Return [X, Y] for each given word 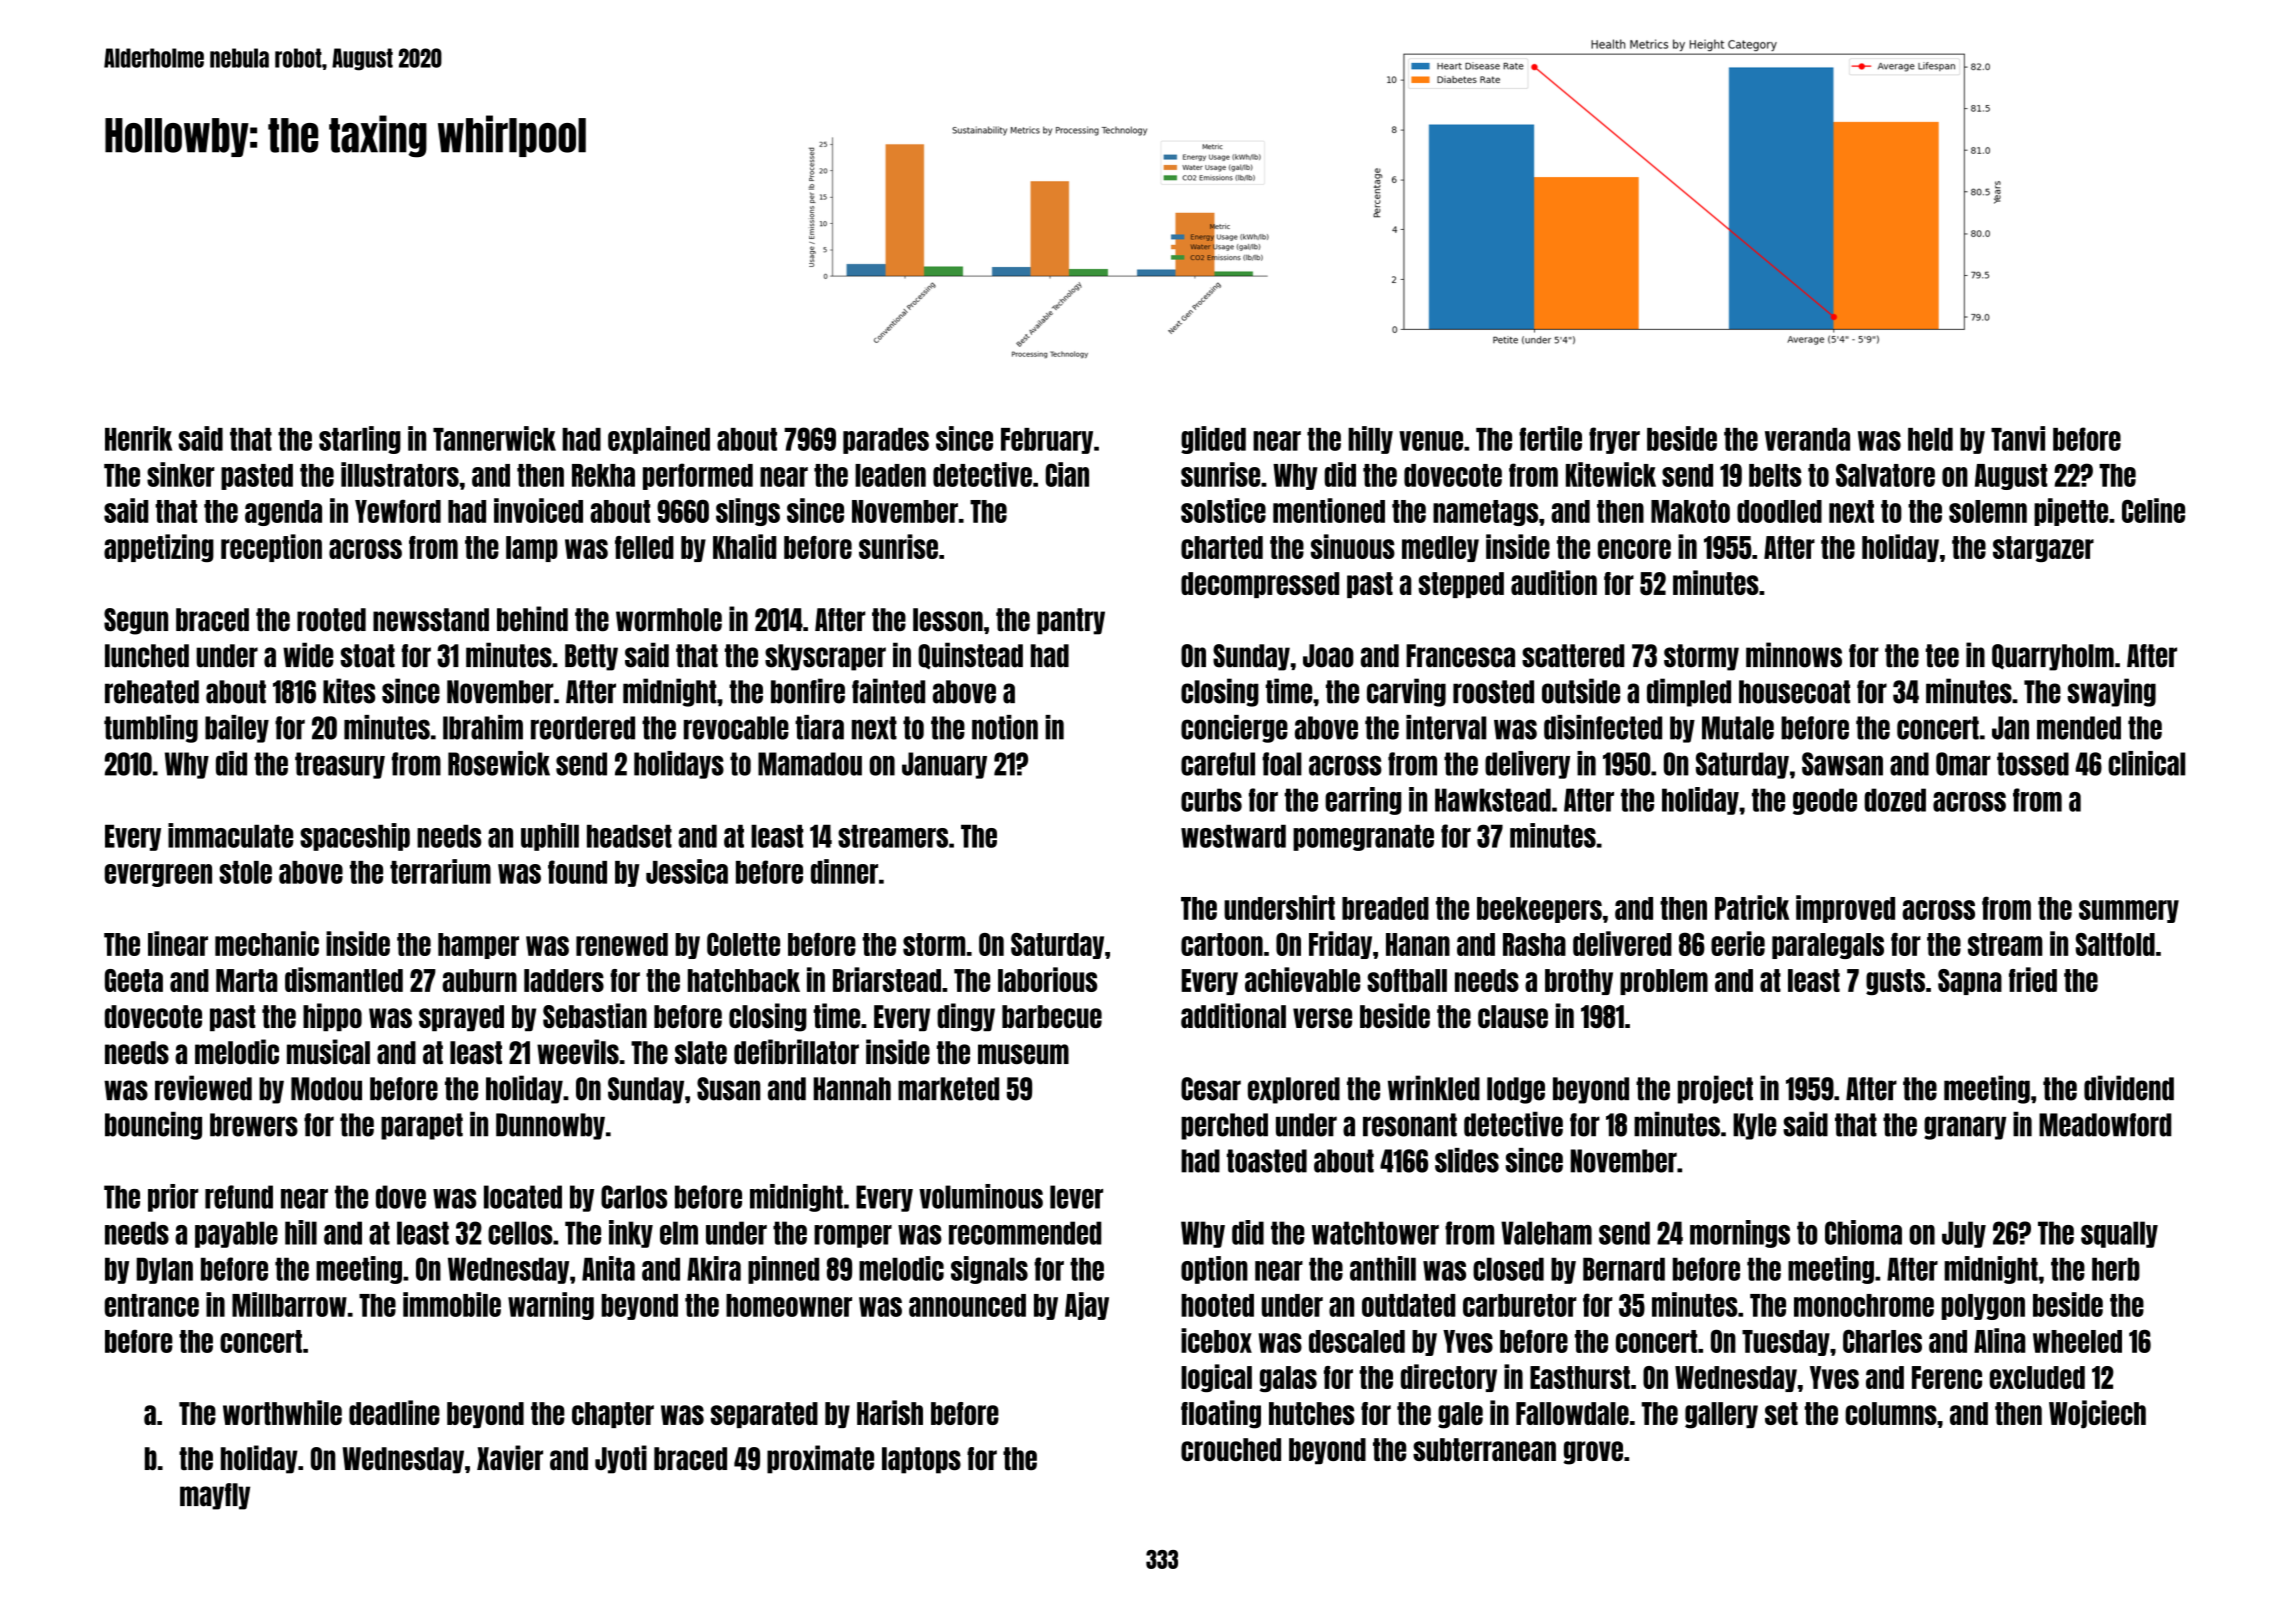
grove [1593, 1453]
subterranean [1484, 1449]
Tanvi [2018, 438]
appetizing [159, 548]
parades [886, 441]
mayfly [215, 1496]
